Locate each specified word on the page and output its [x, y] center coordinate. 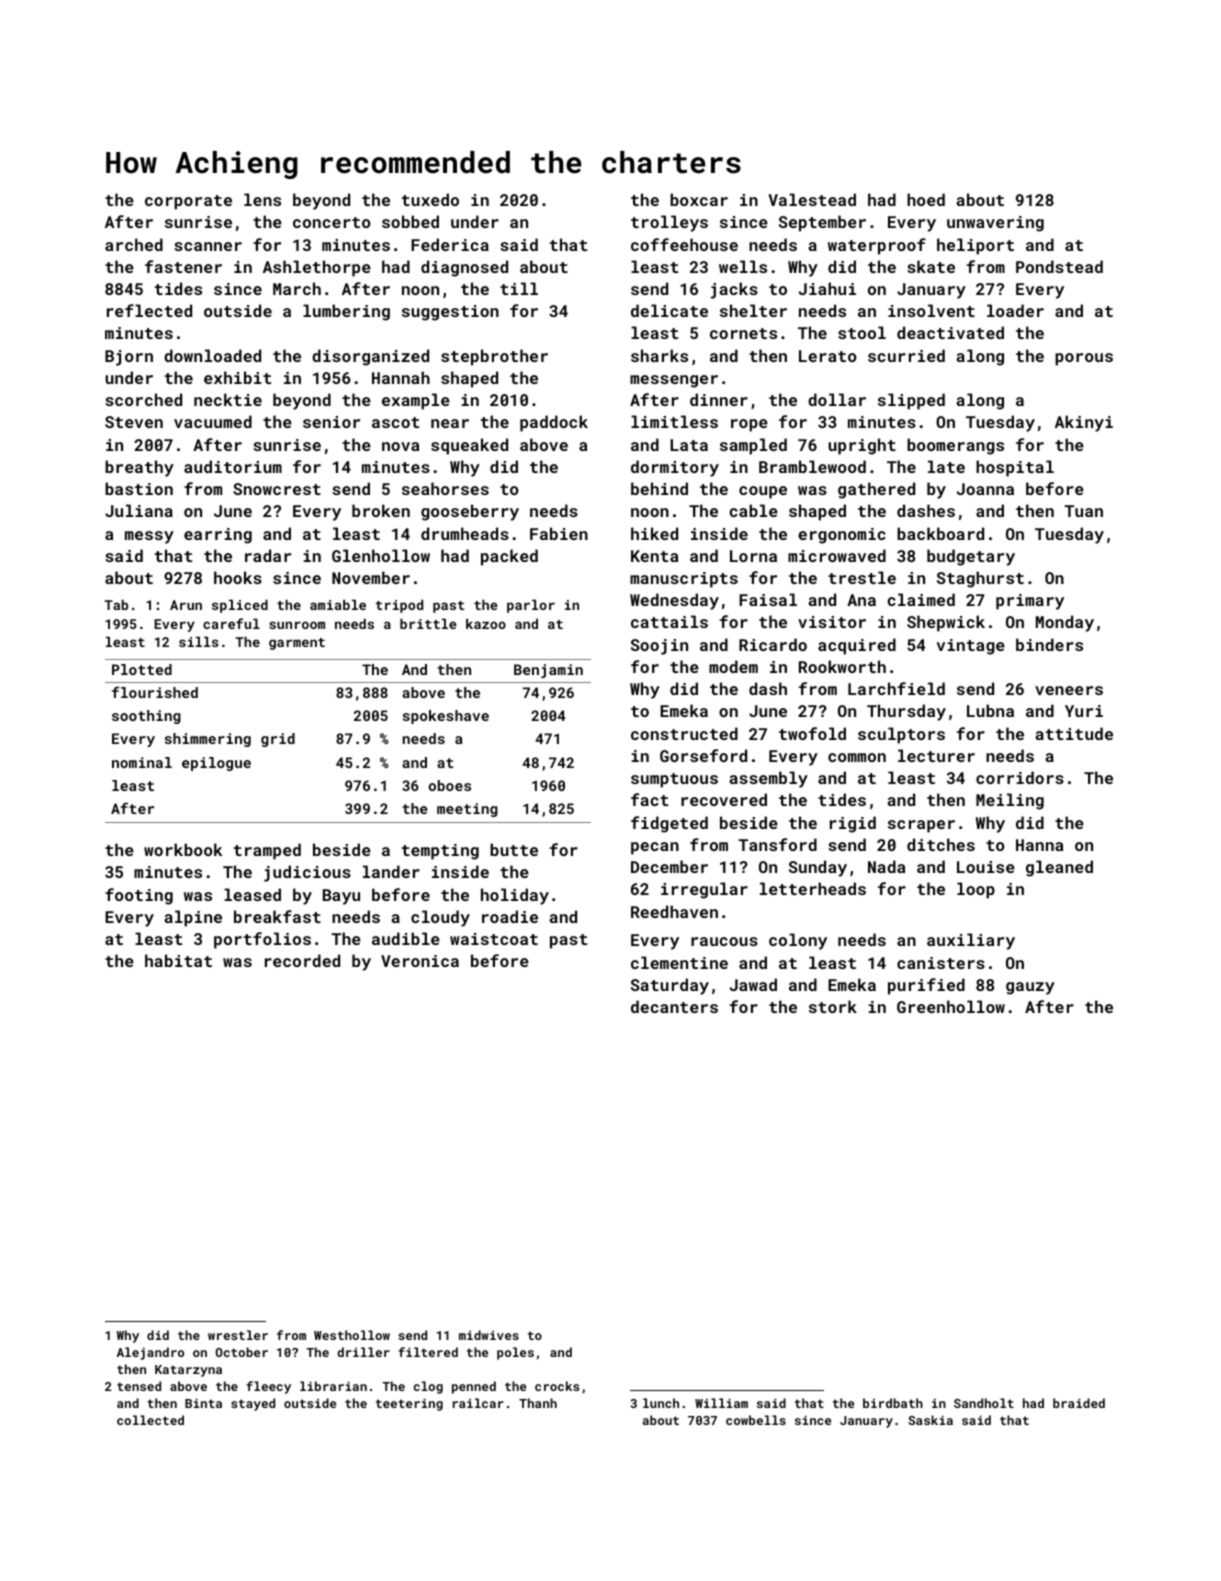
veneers [1069, 690]
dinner [719, 399]
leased [252, 894]
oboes [450, 785]
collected [150, 1420]
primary [1030, 602]
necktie [228, 399]
